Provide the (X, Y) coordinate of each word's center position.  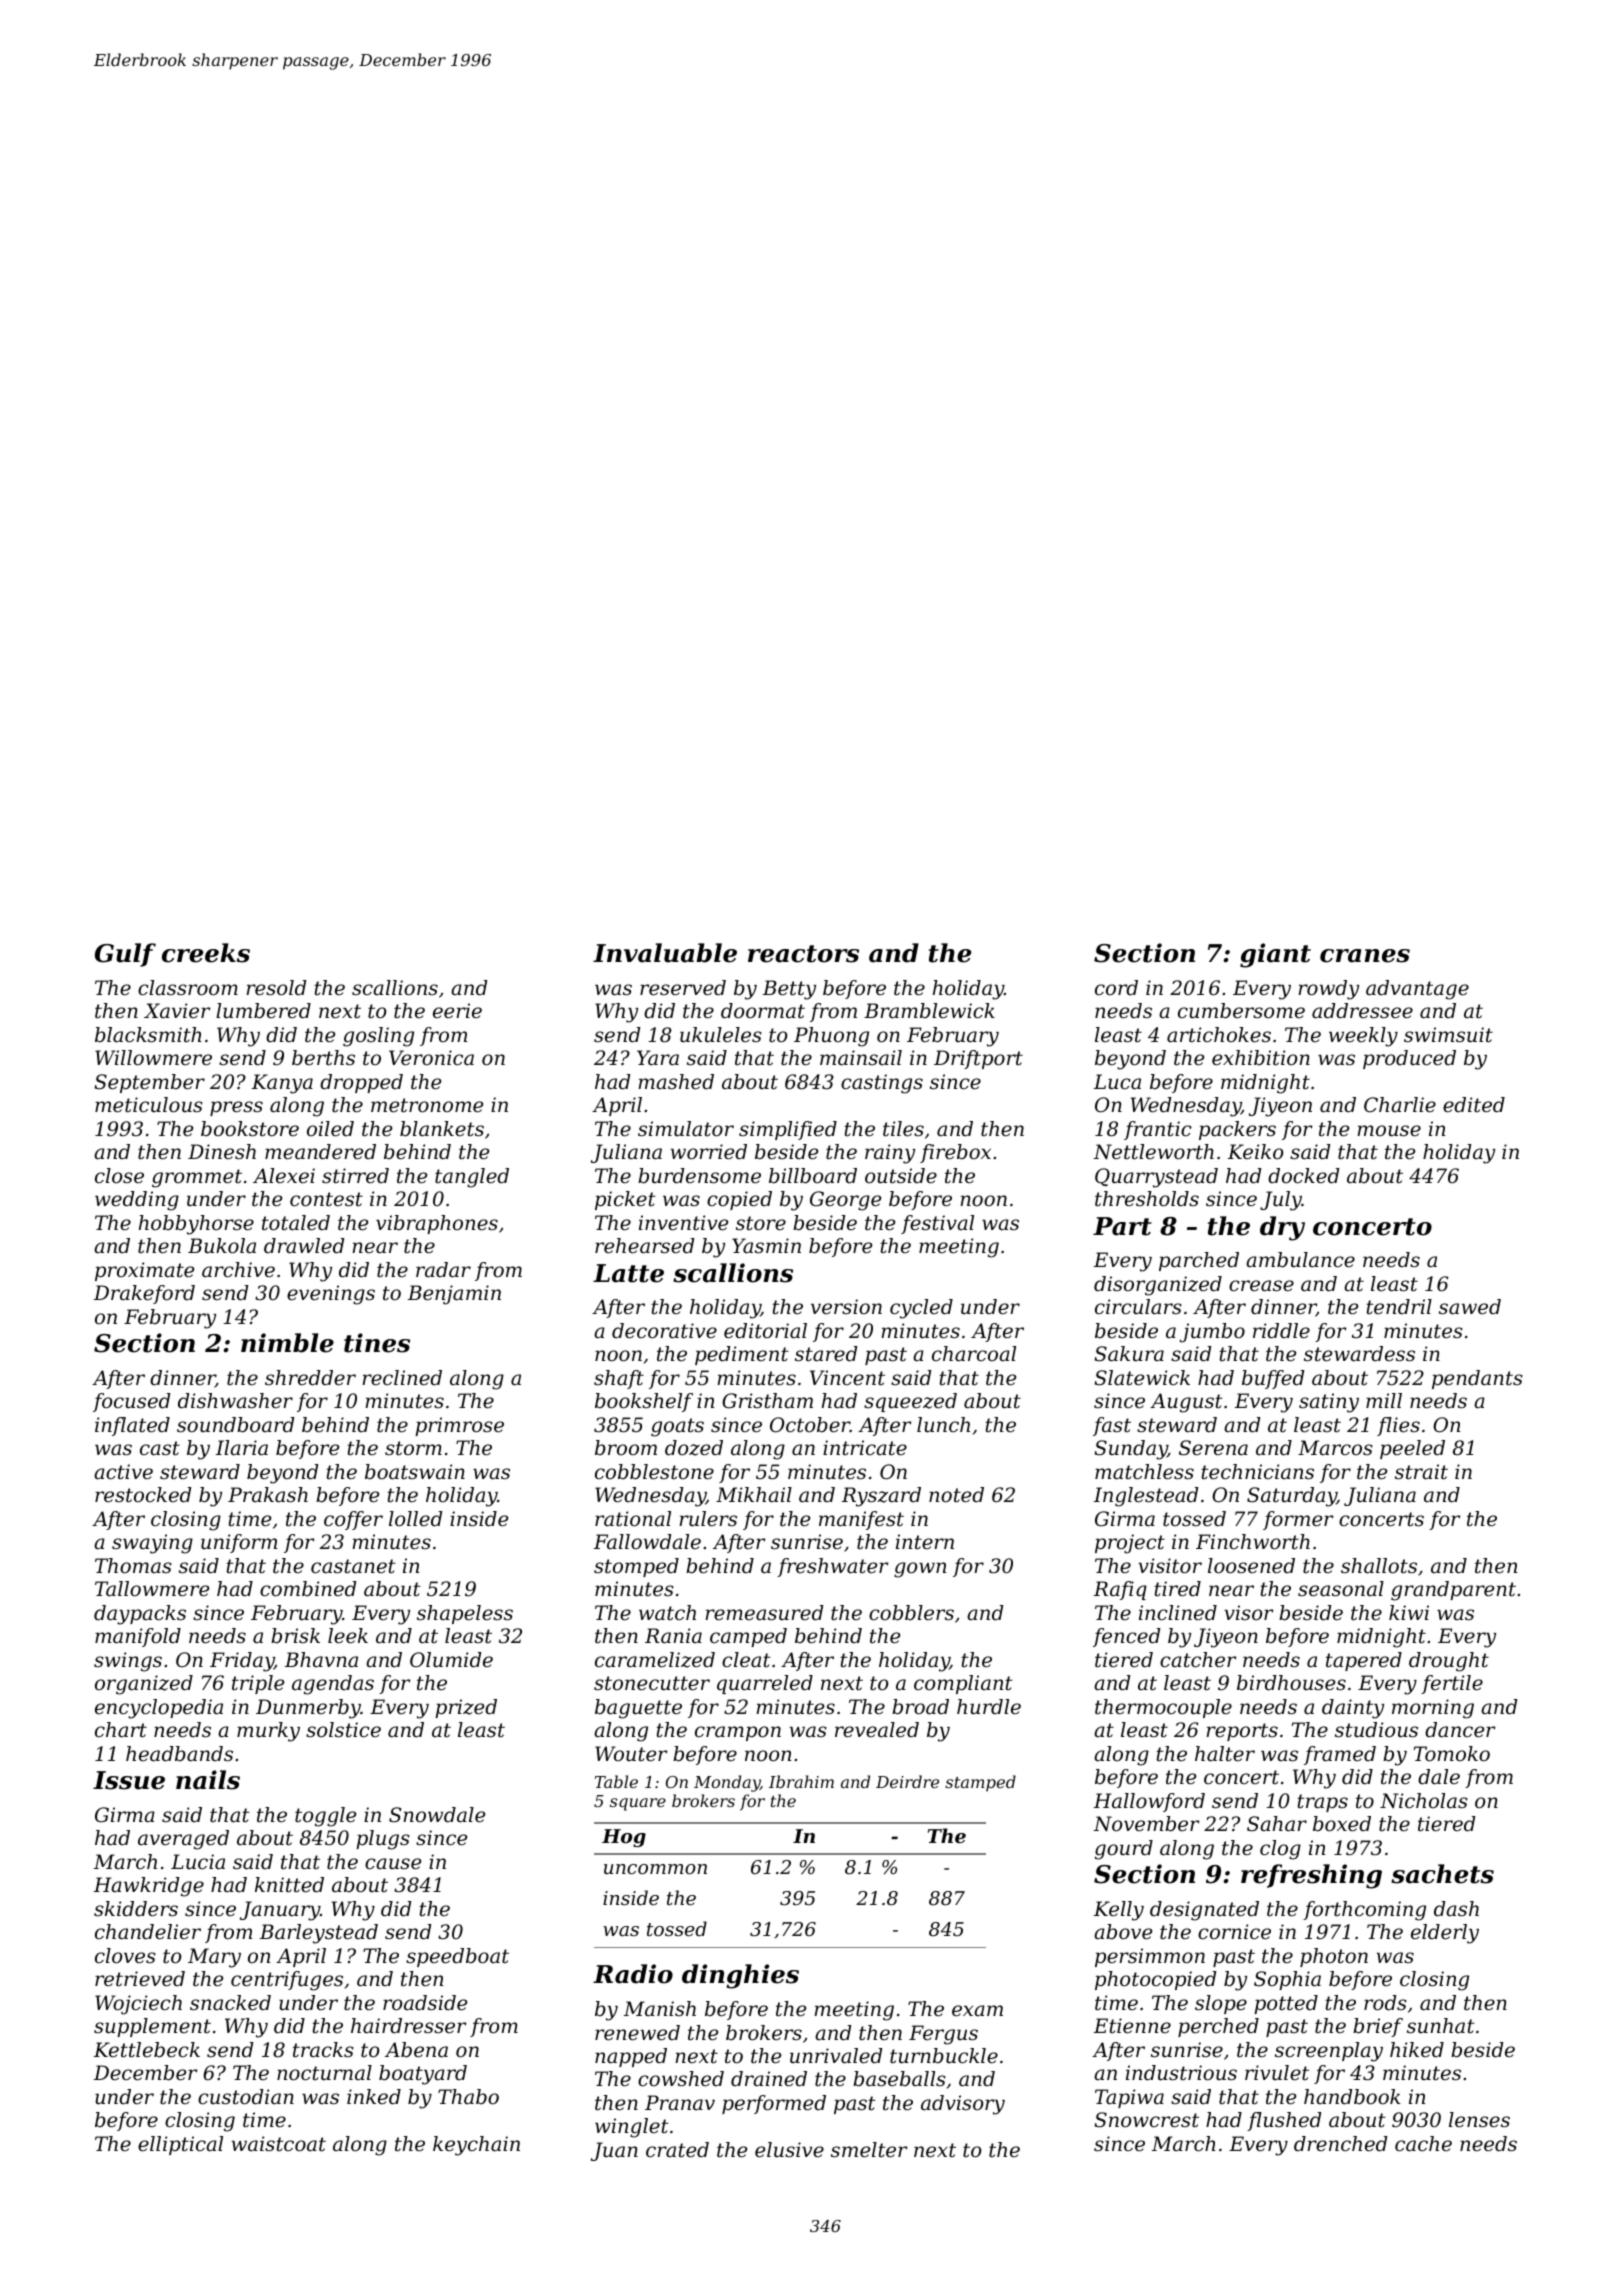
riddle (1281, 1331)
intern (925, 1542)
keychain (476, 2146)
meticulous (149, 1105)
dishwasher (235, 1401)
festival (937, 1224)
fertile (1452, 1684)
